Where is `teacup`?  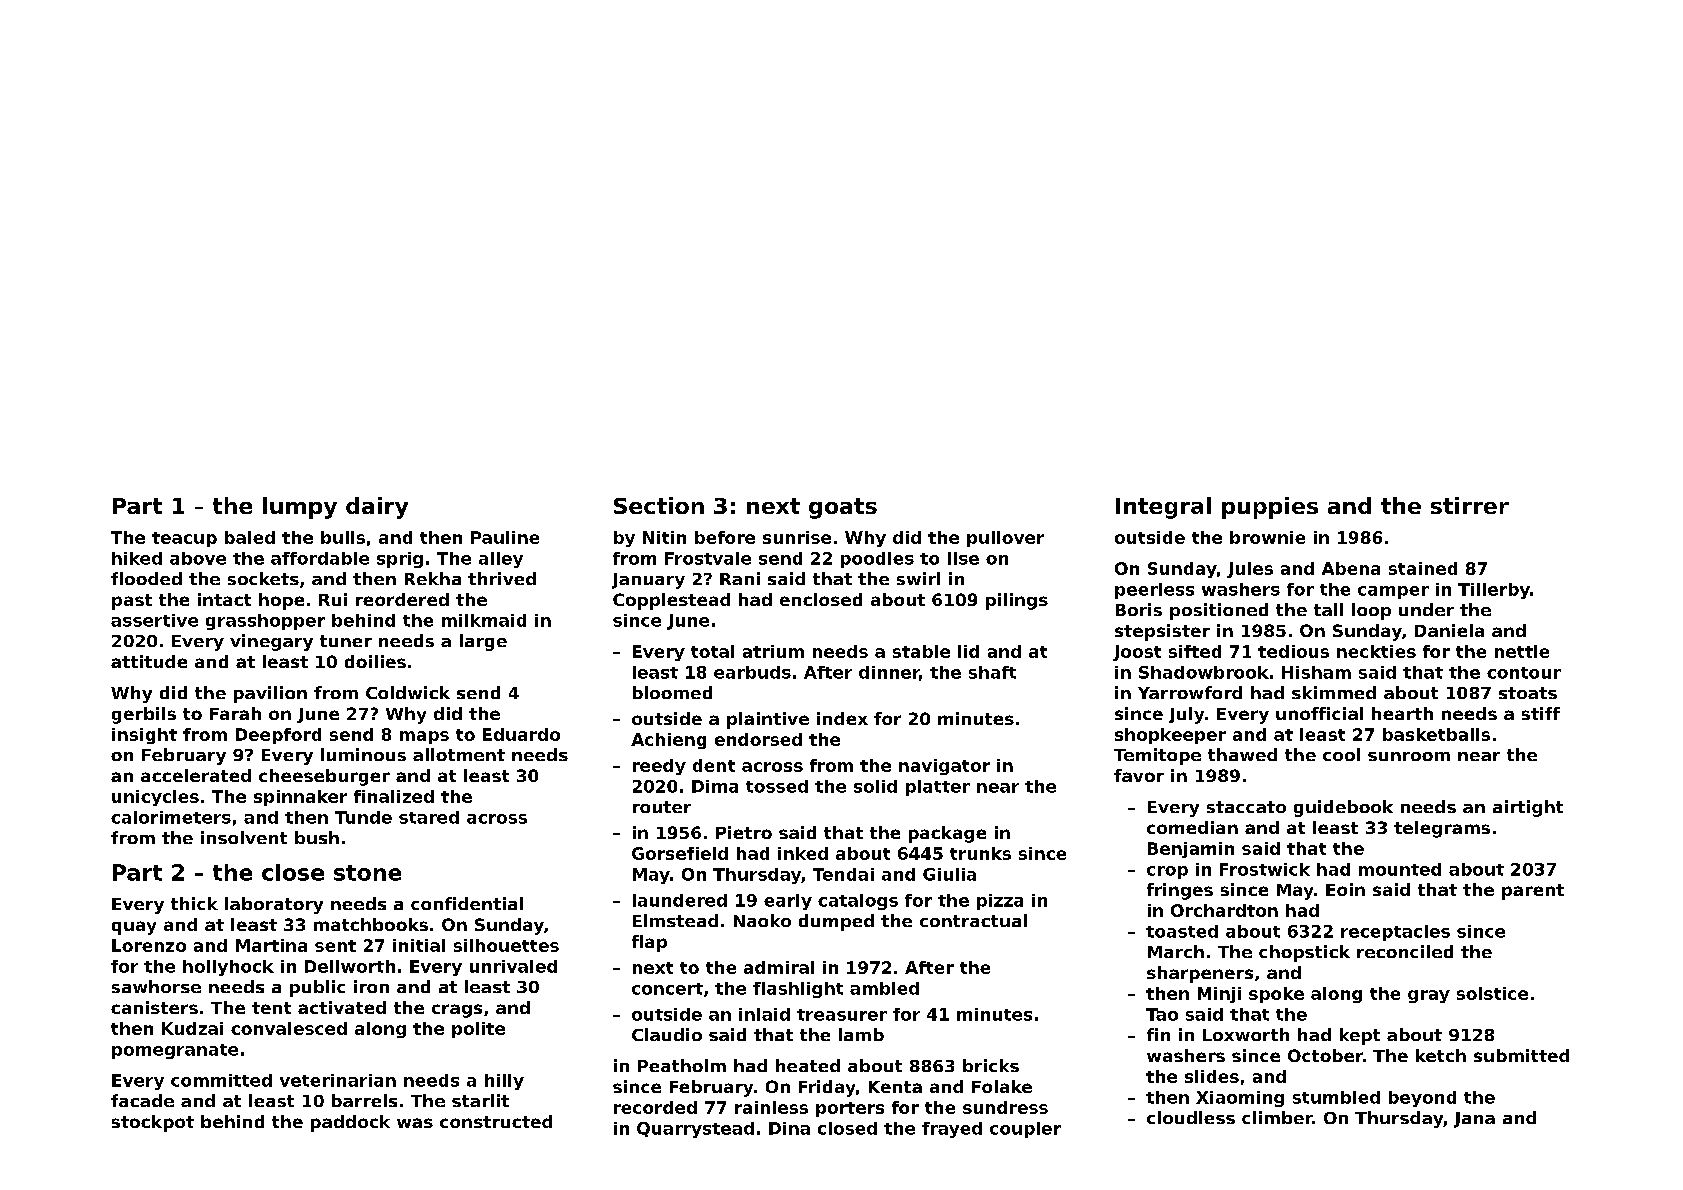
teacup is located at coordinates (184, 539).
